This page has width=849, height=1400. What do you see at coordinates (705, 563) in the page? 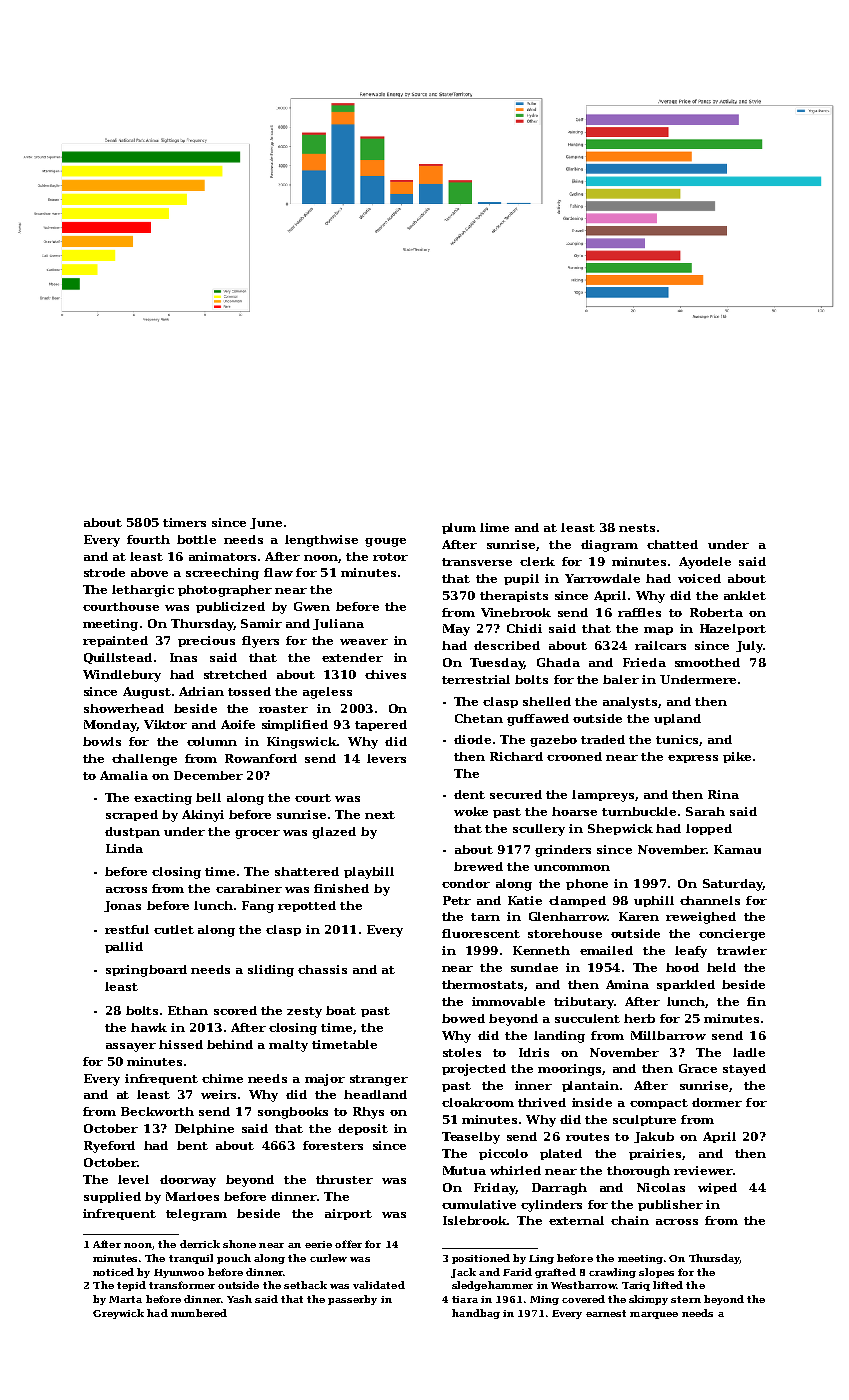
I see `Ayodele` at bounding box center [705, 563].
